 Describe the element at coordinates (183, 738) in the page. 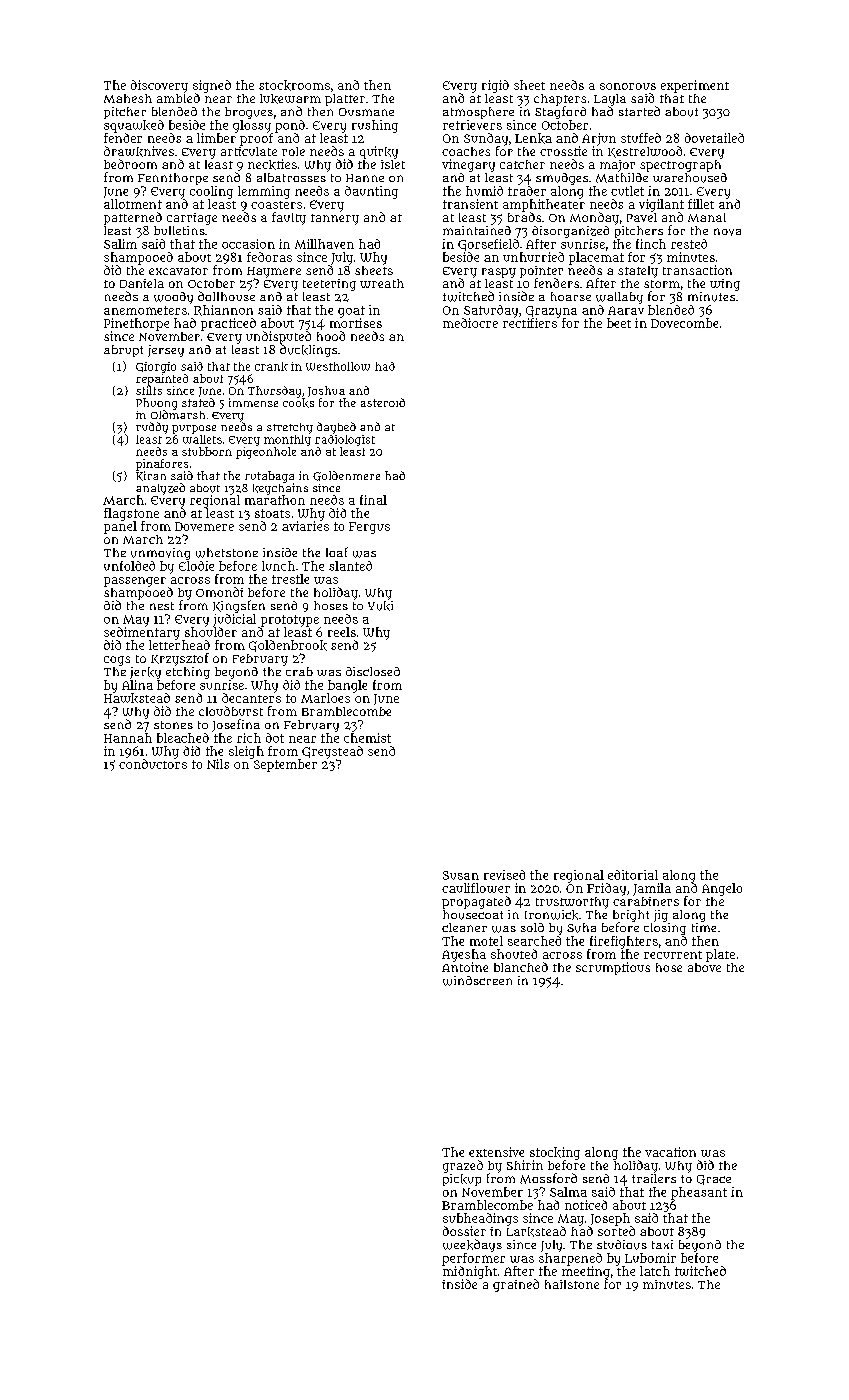

I see `bleached` at that location.
